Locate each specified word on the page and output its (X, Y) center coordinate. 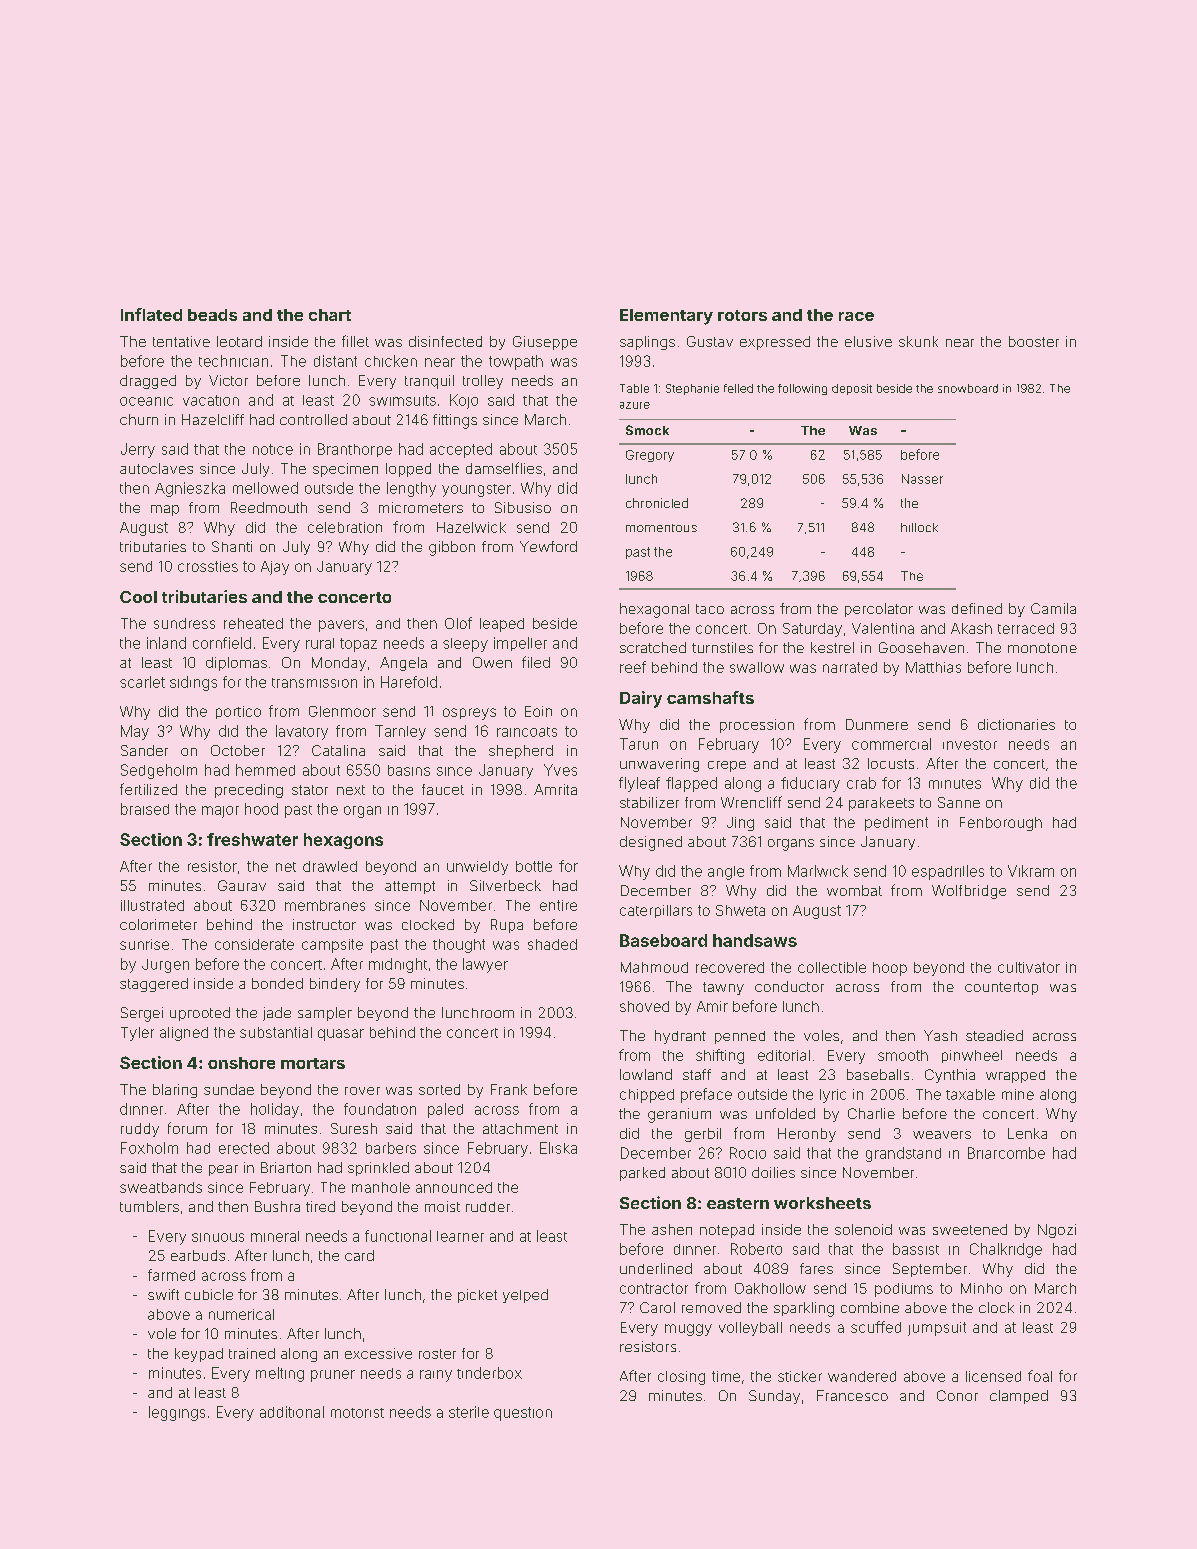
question (523, 1414)
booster (1034, 341)
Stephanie (692, 389)
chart (330, 315)
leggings (177, 1413)
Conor (957, 1395)
